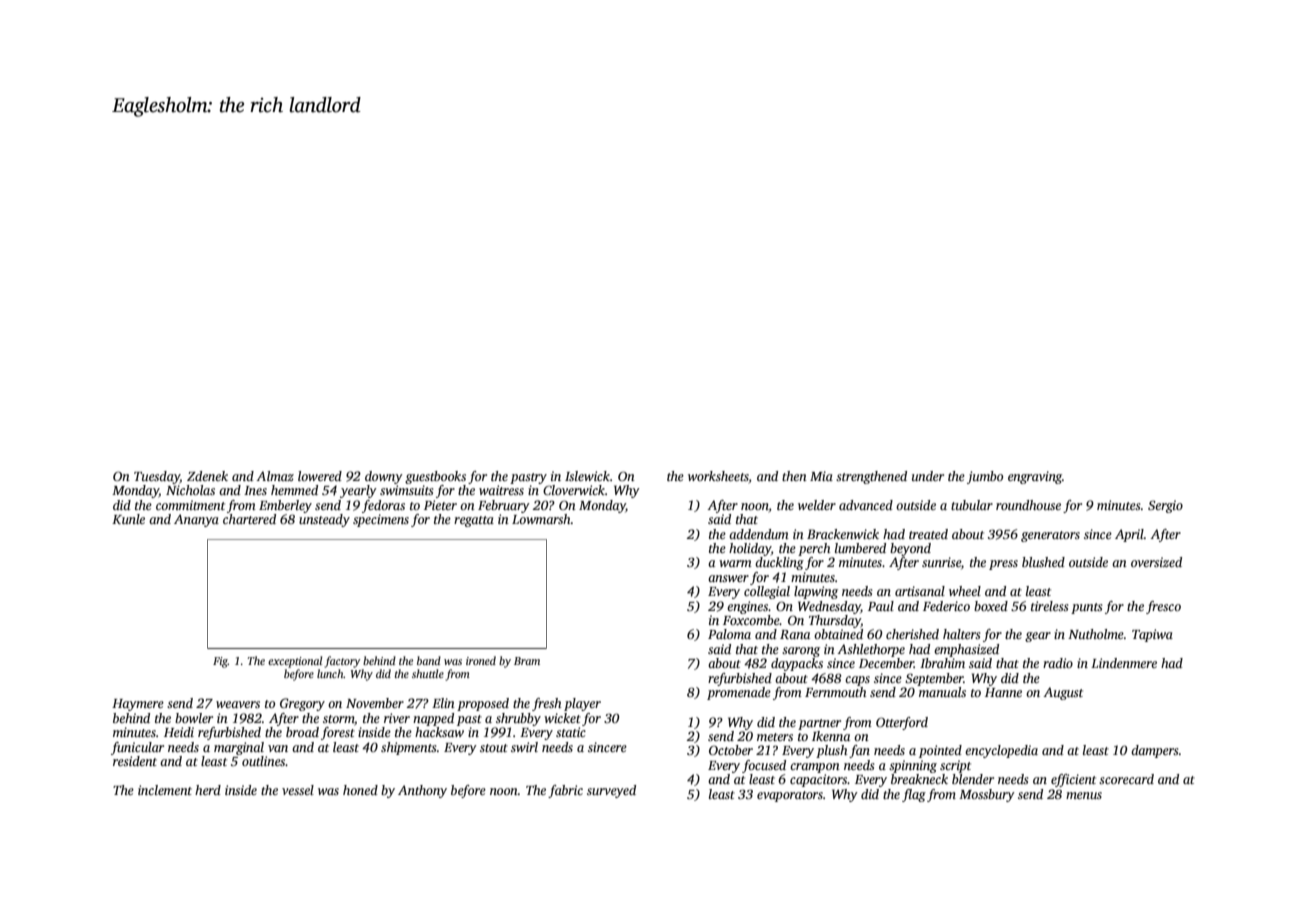 The height and width of the document is (924, 1308). Describe the element at coordinates (928, 476) in the document. I see `under` at that location.
